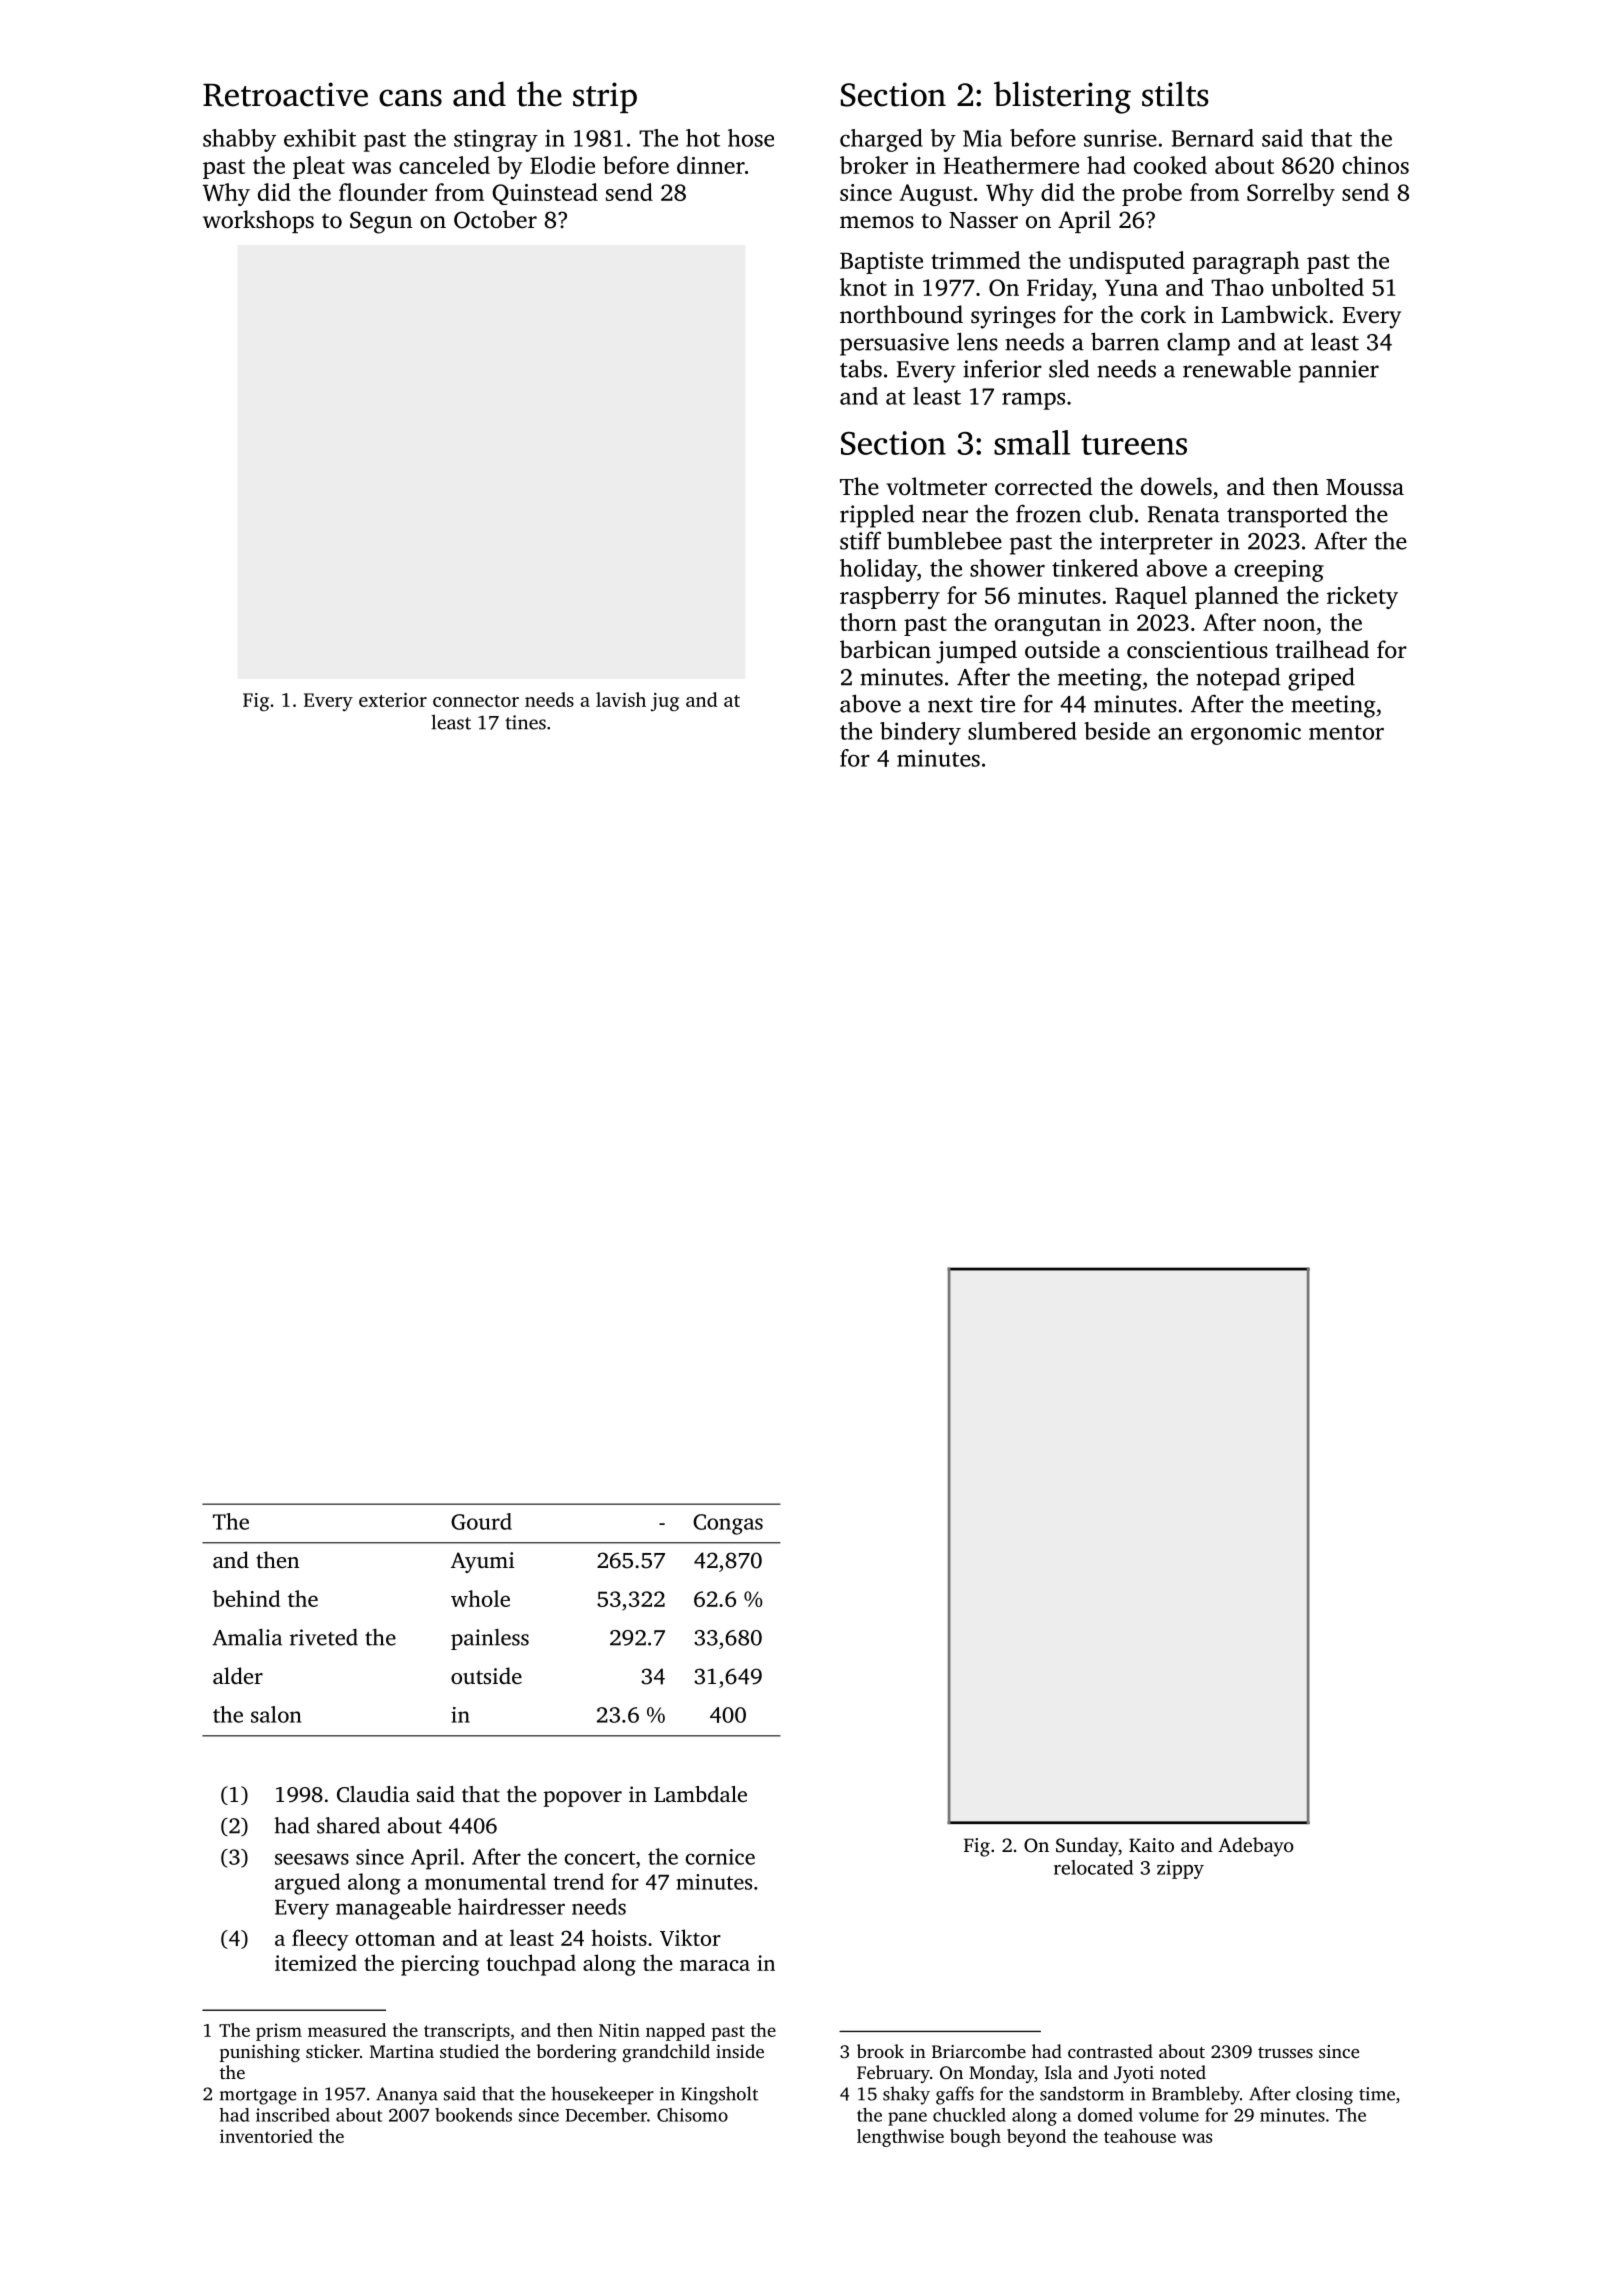 The width and height of the screenshot is (1620, 2292). What do you see at coordinates (1095, 568) in the screenshot?
I see `tinkered` at bounding box center [1095, 568].
